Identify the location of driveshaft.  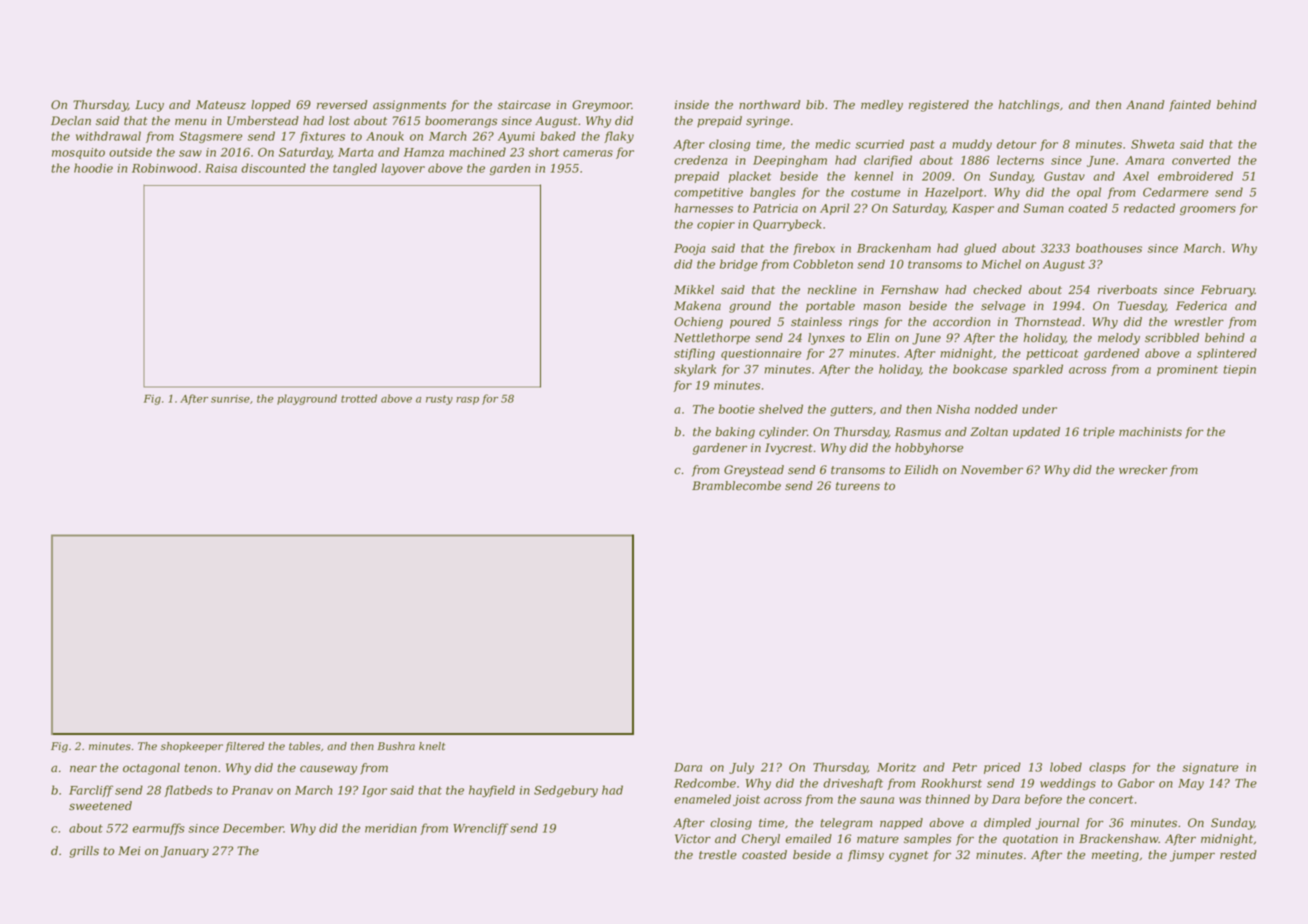
(853, 784).
